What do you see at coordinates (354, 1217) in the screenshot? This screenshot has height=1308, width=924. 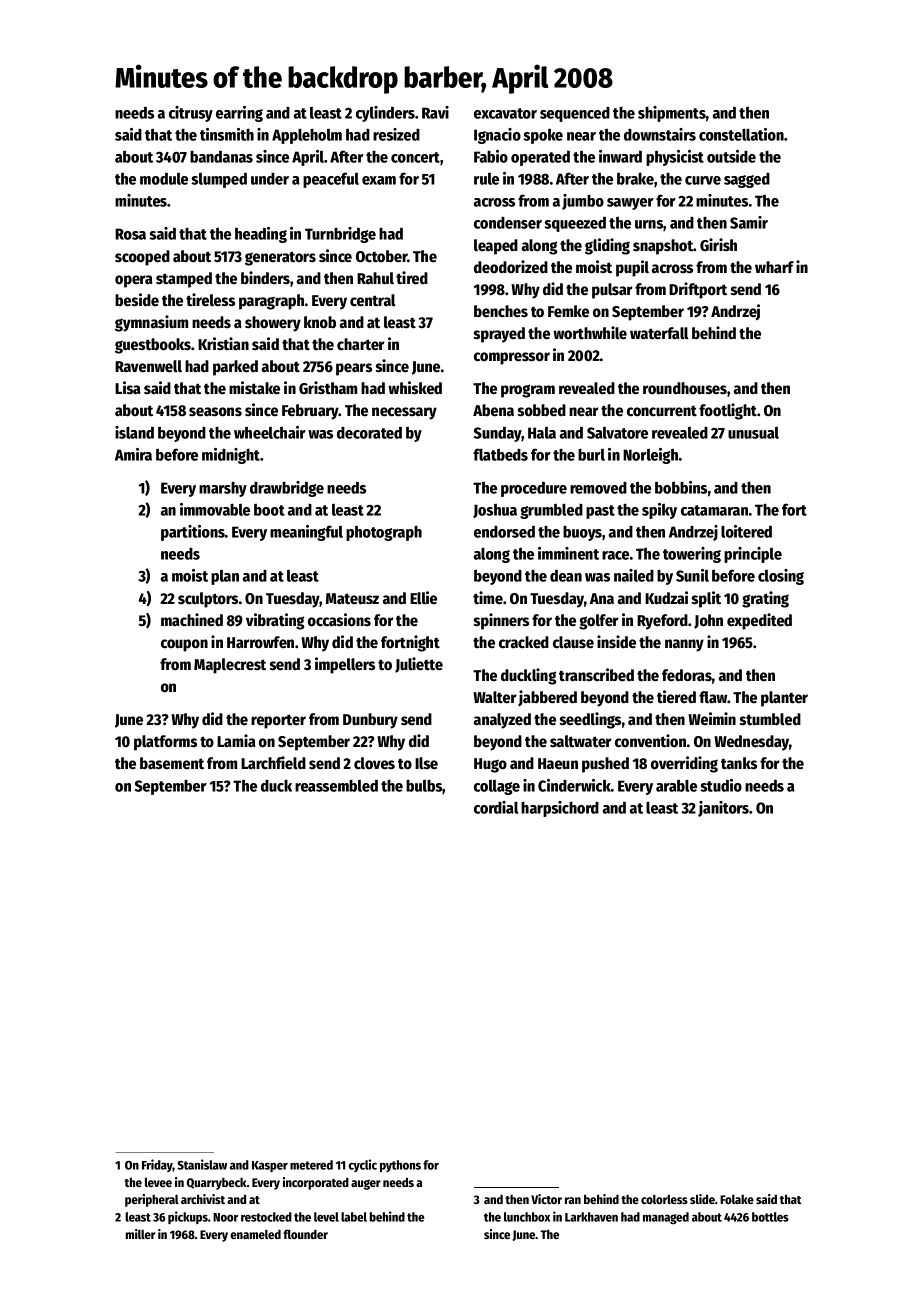 I see `label` at bounding box center [354, 1217].
